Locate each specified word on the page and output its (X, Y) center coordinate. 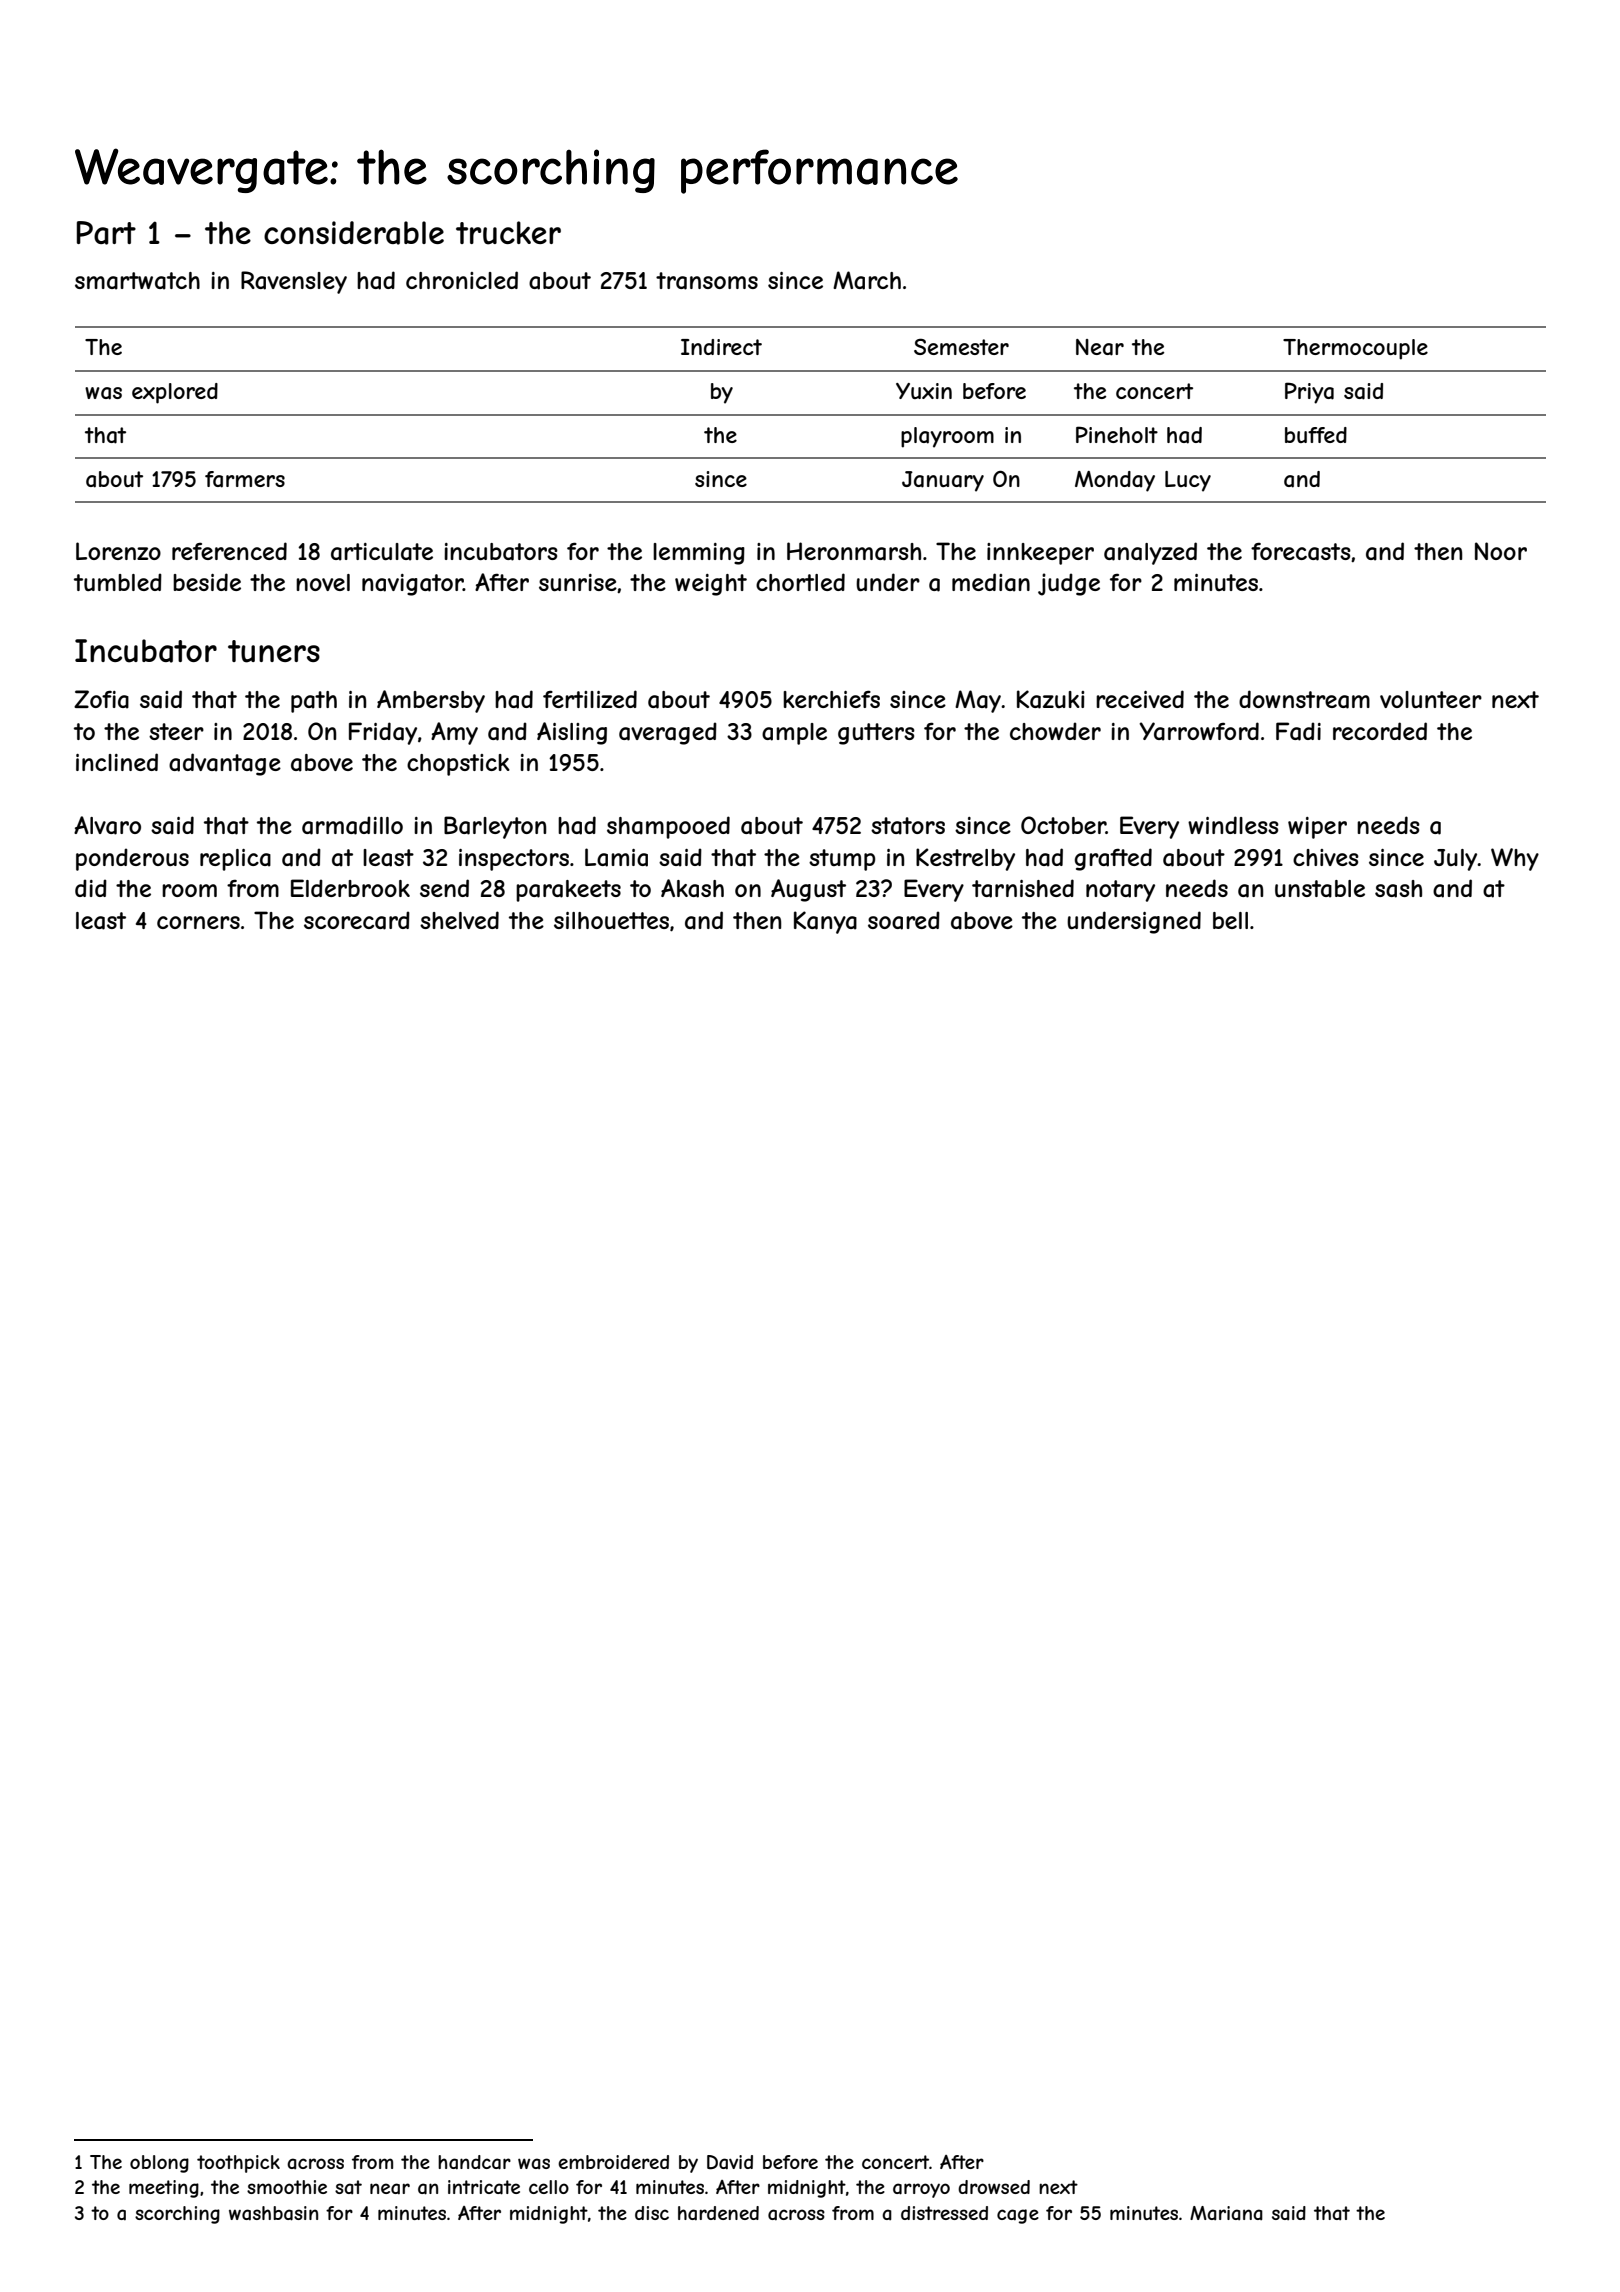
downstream (1304, 699)
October (1063, 825)
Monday (1115, 481)
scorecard (357, 920)
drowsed (994, 2187)
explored (175, 393)
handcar (474, 2162)
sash (1398, 889)
